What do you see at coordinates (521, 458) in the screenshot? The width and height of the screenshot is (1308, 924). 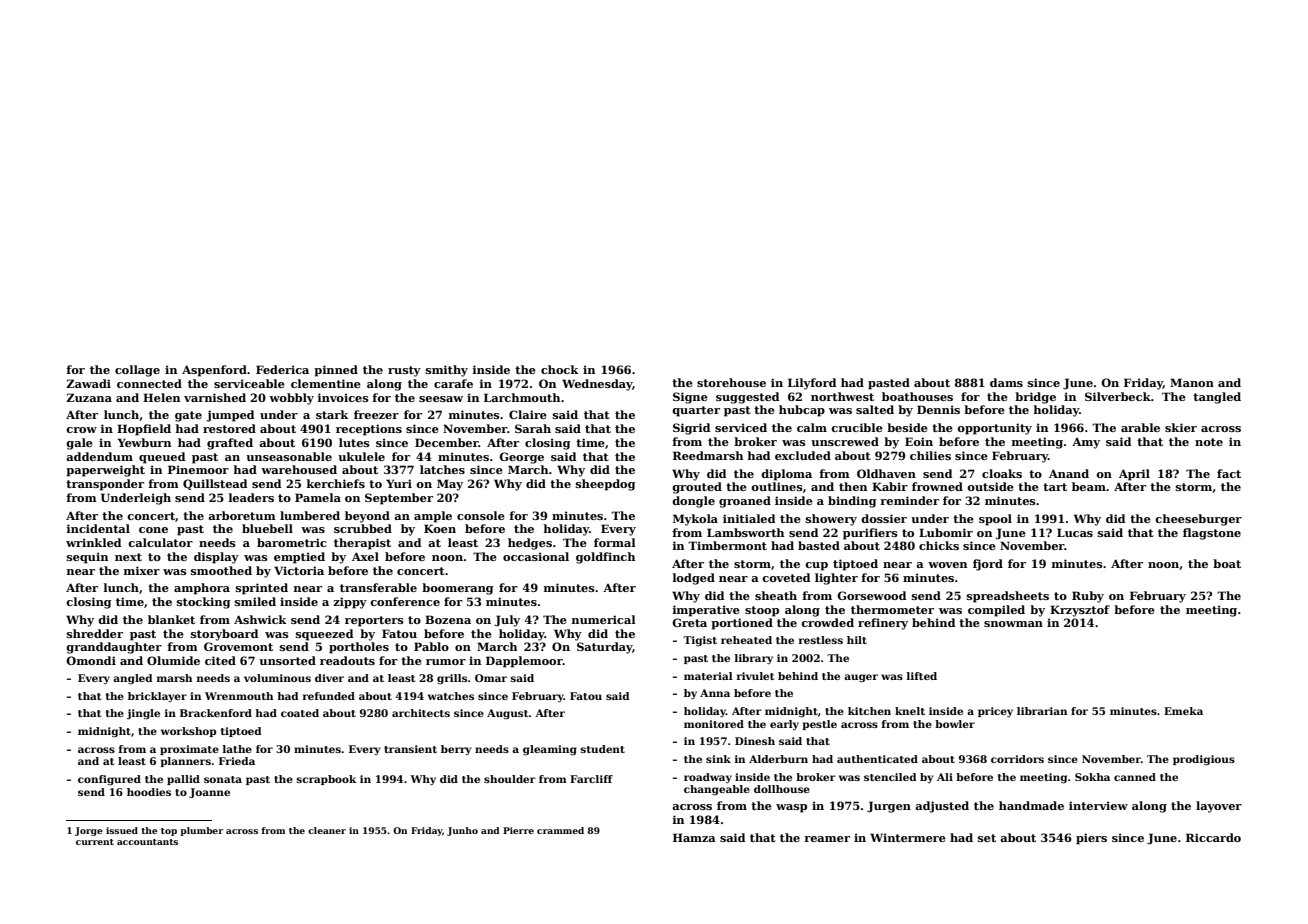 I see `George` at bounding box center [521, 458].
